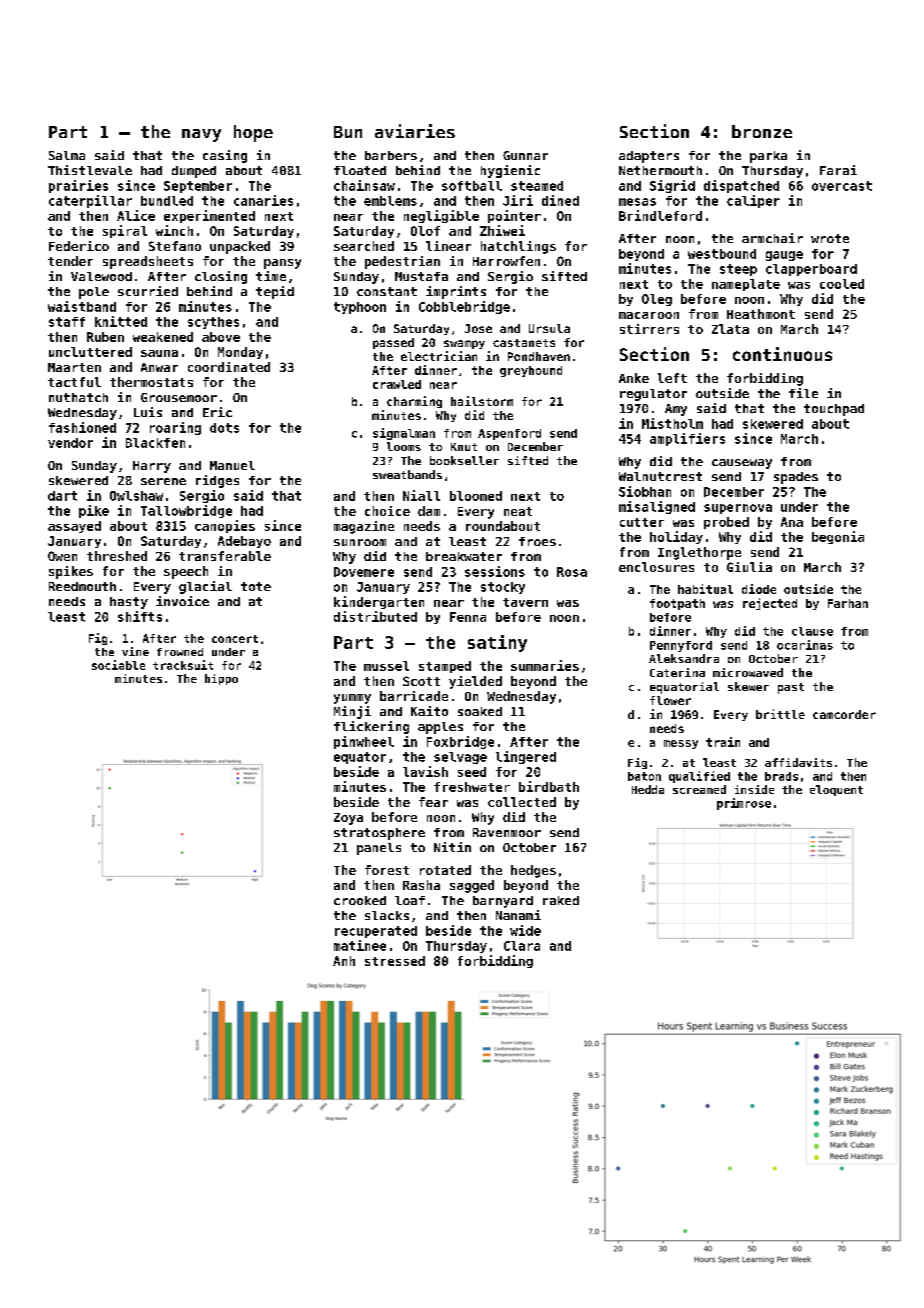 This page has height=1308, width=924. Describe the element at coordinates (660, 215) in the page. I see `Brindleford` at that location.
